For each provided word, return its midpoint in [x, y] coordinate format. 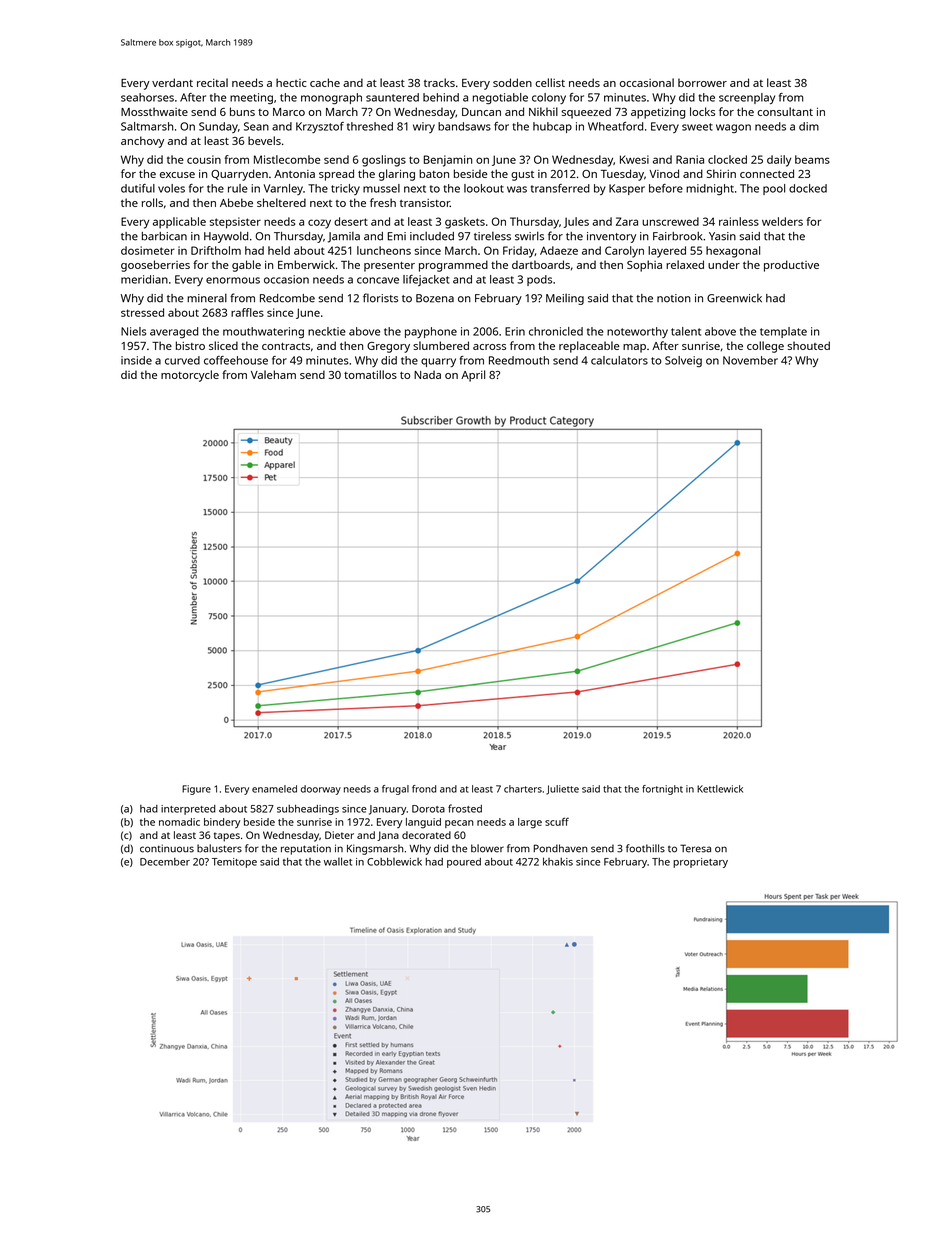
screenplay [747, 98]
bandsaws [464, 126]
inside [136, 360]
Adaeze [559, 250]
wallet [338, 861]
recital [212, 82]
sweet [697, 127]
